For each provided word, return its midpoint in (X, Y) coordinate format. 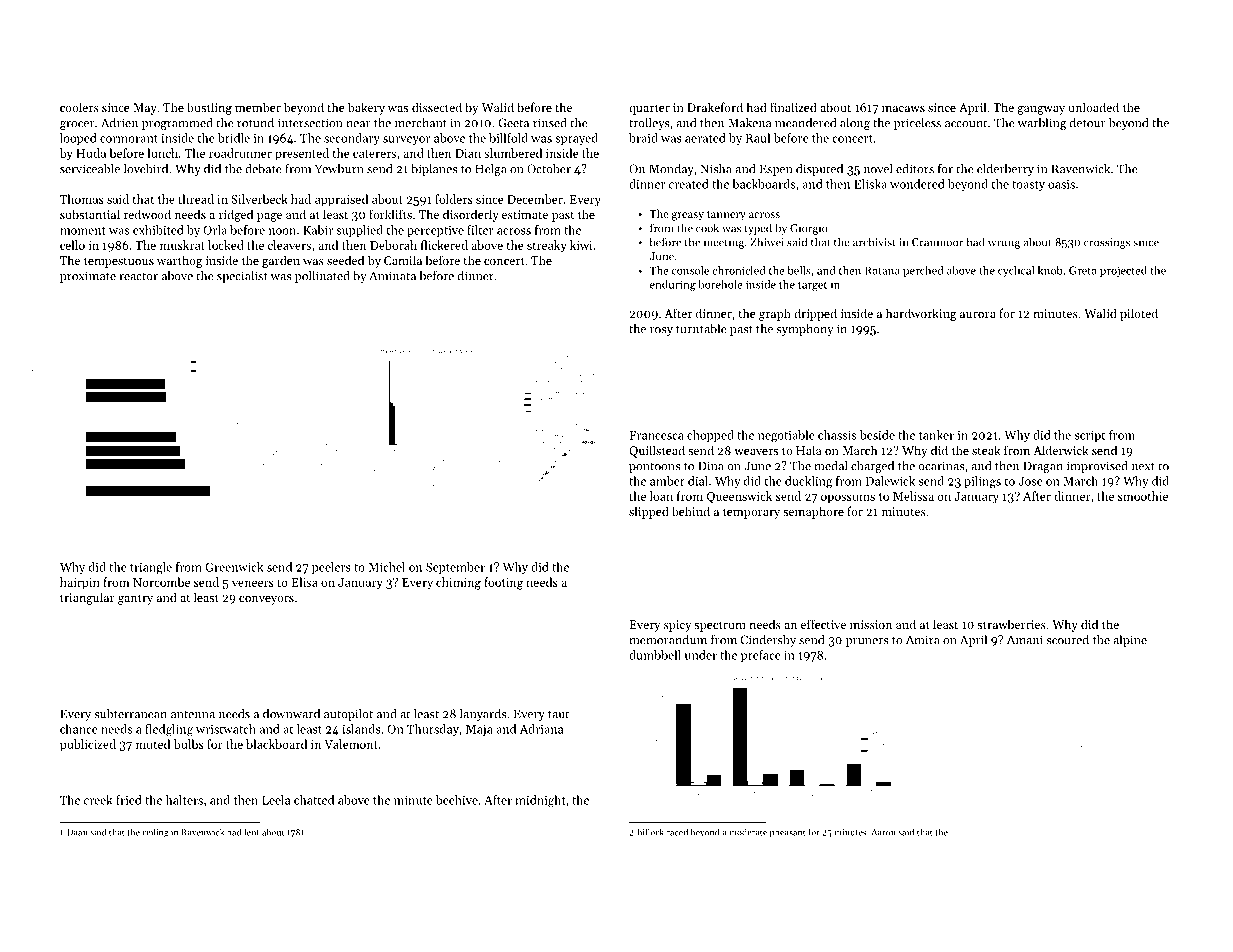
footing (503, 583)
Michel (387, 567)
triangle (151, 568)
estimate (525, 214)
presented (302, 154)
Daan (77, 832)
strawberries (1011, 624)
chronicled (739, 270)
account (966, 124)
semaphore (813, 512)
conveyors (266, 600)
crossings (1107, 243)
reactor (138, 277)
